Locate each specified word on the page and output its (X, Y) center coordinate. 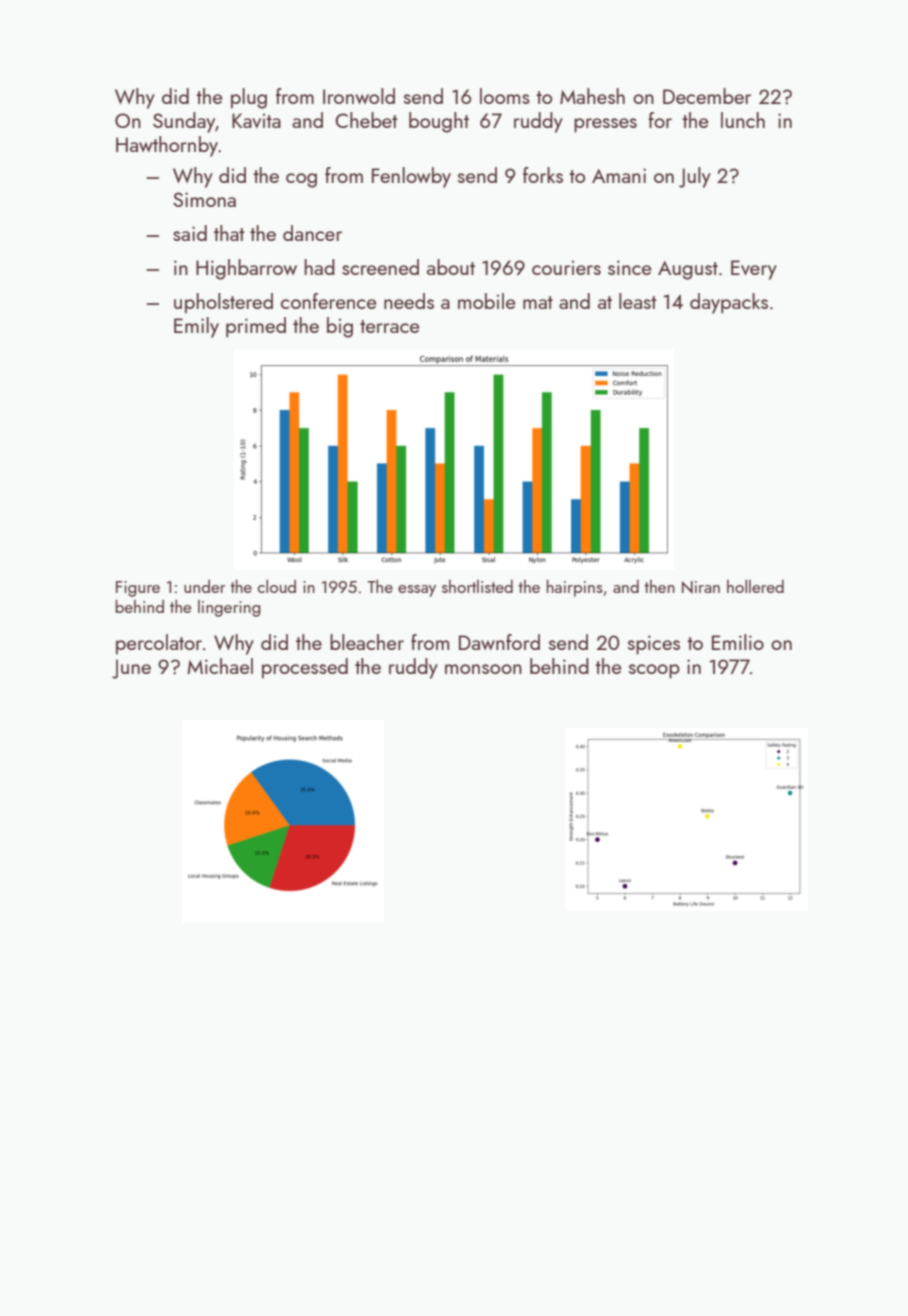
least (638, 301)
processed (305, 668)
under (204, 586)
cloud (277, 586)
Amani (619, 175)
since (629, 267)
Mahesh (592, 96)
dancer (312, 233)
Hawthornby (167, 146)
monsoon (483, 669)
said (190, 233)
